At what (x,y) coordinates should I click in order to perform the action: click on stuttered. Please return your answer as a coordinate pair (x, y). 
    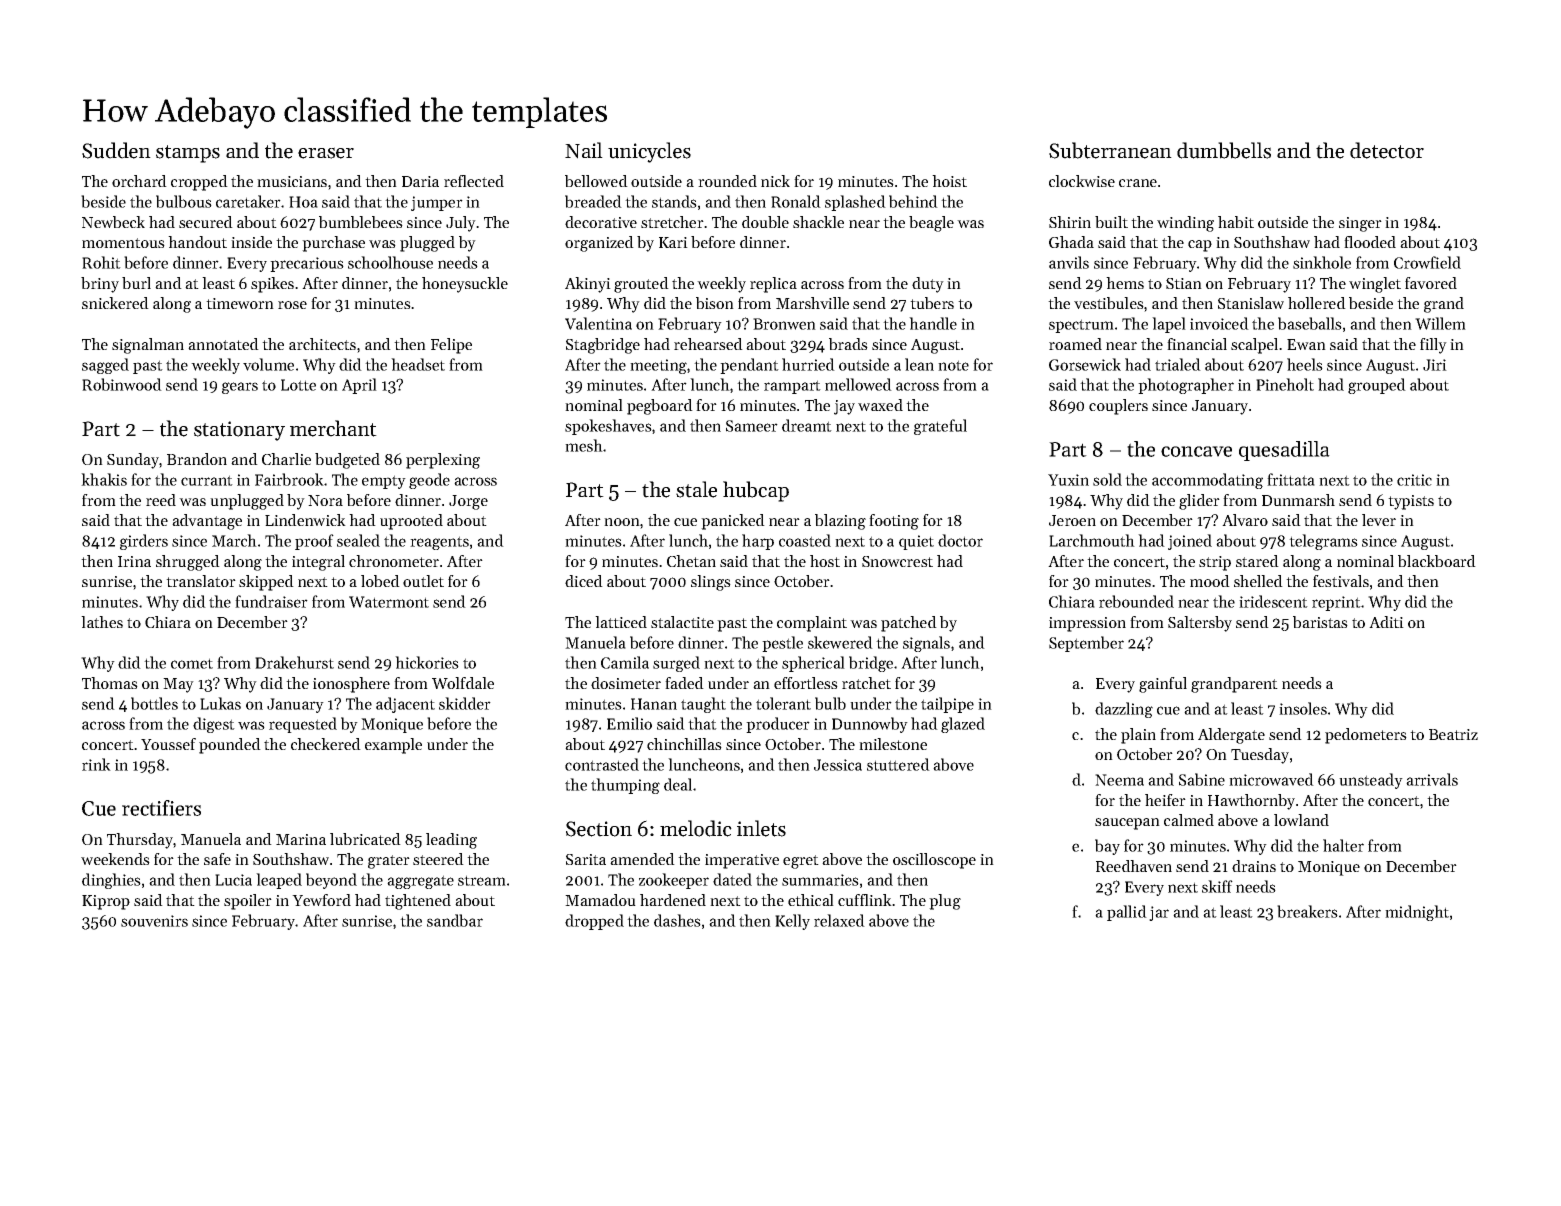
    Looking at the image, I should click on (898, 764).
